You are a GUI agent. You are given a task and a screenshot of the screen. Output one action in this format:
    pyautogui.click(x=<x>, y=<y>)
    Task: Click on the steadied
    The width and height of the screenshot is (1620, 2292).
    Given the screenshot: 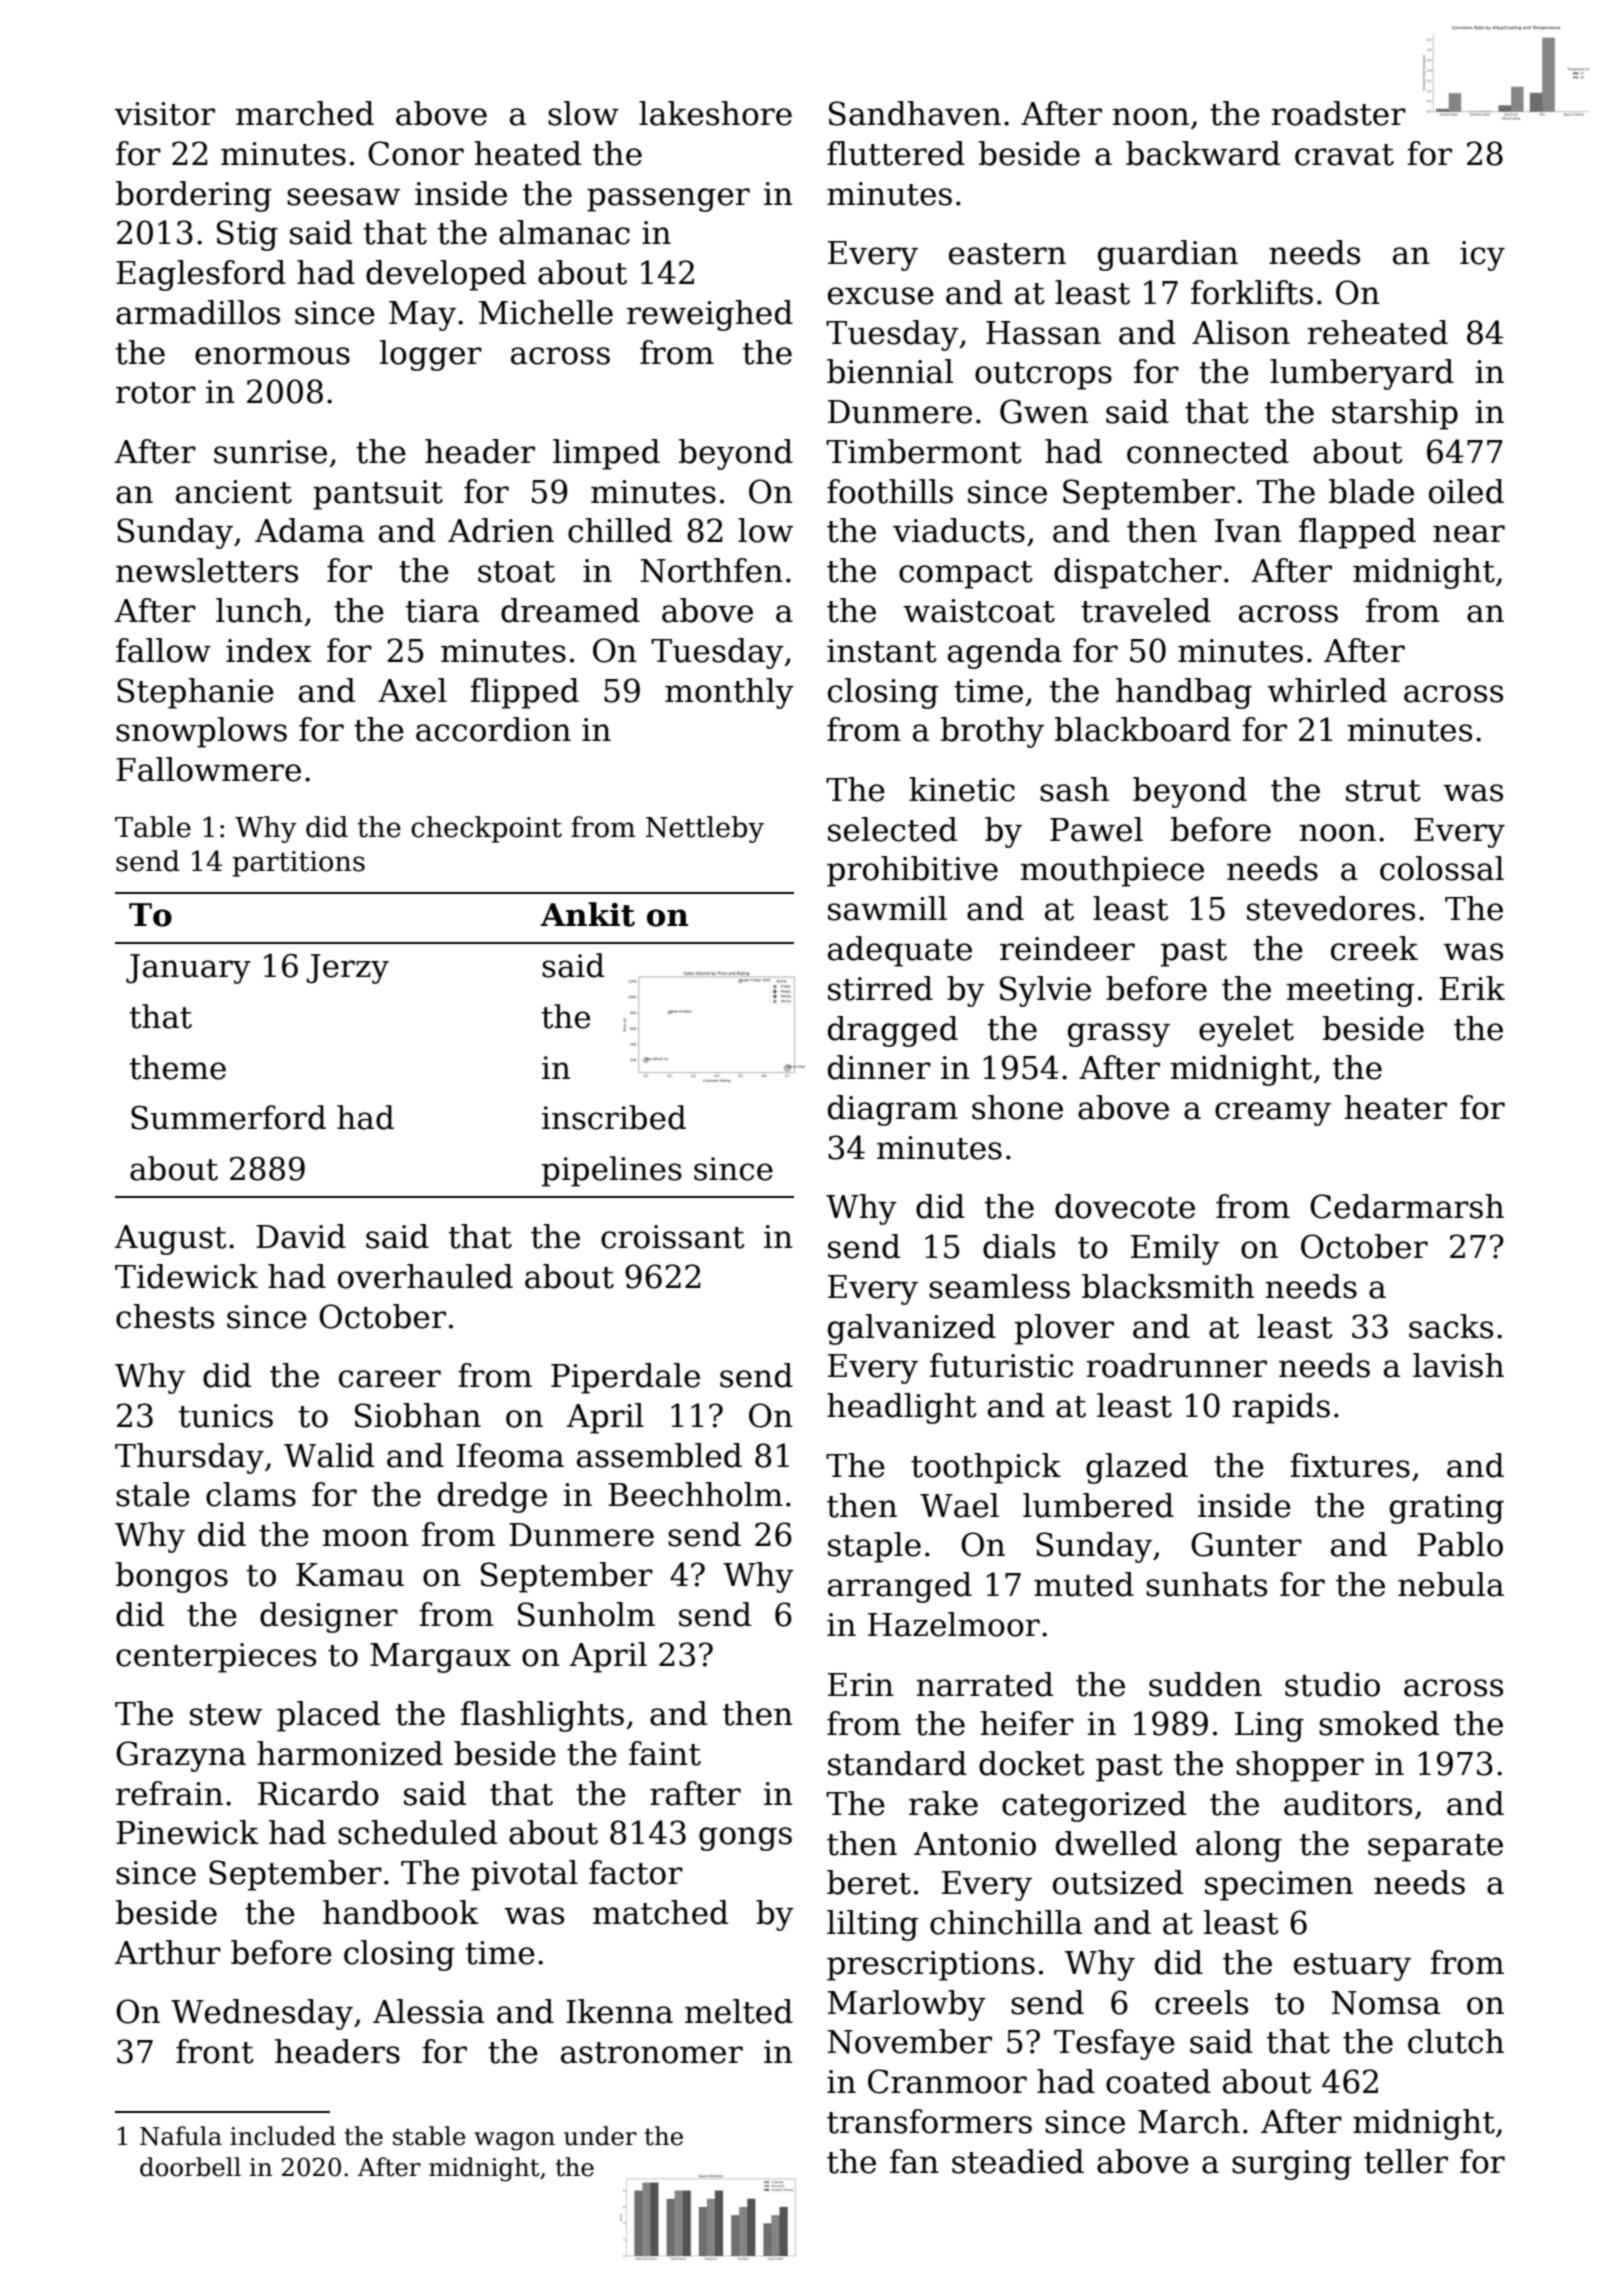 What is the action you would take?
    pyautogui.click(x=1018, y=2161)
